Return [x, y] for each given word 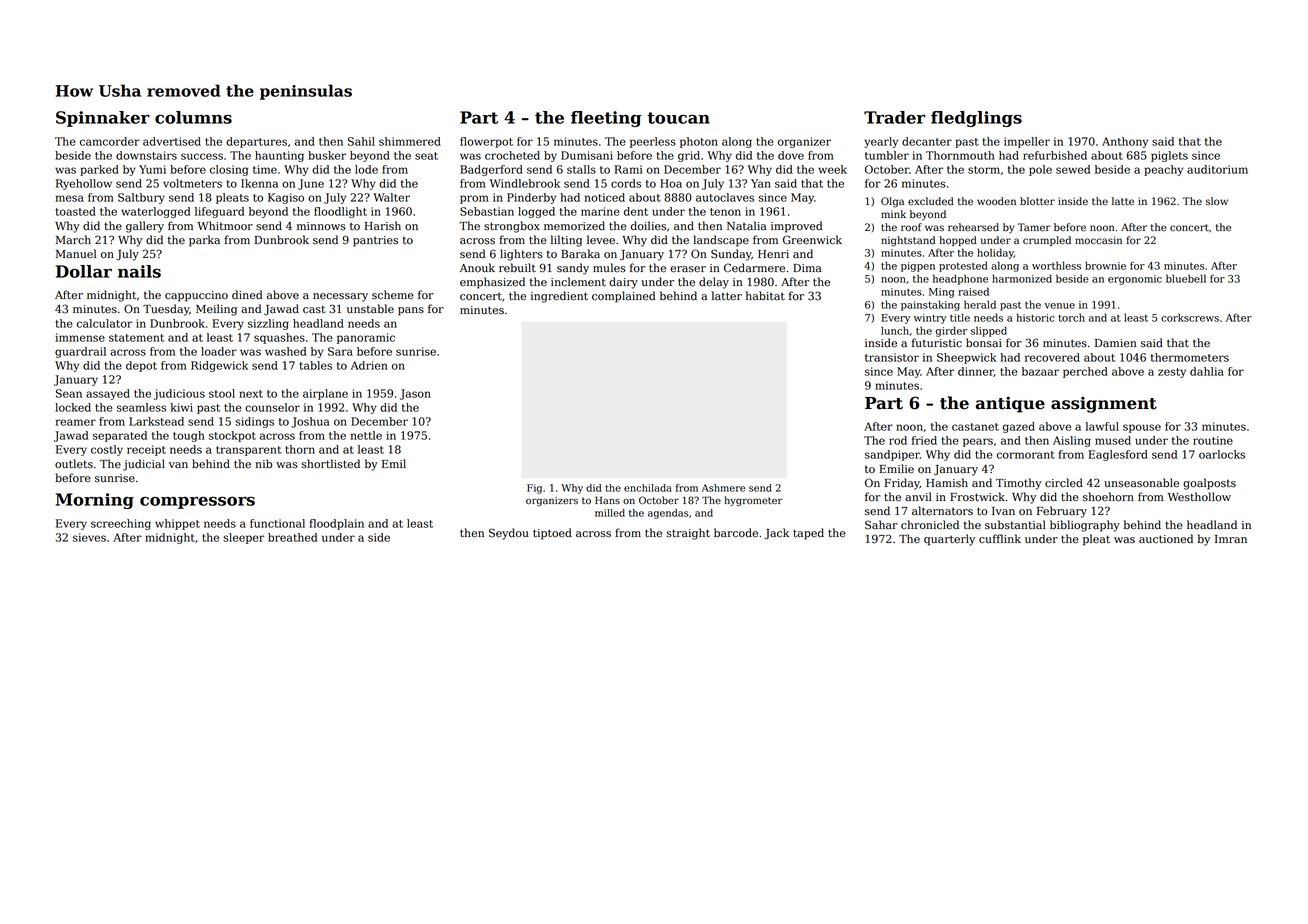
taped [808, 534]
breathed [292, 537]
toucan [678, 118]
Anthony [1125, 142]
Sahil [361, 141]
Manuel [76, 254]
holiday [995, 253]
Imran [1231, 539]
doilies [648, 226]
